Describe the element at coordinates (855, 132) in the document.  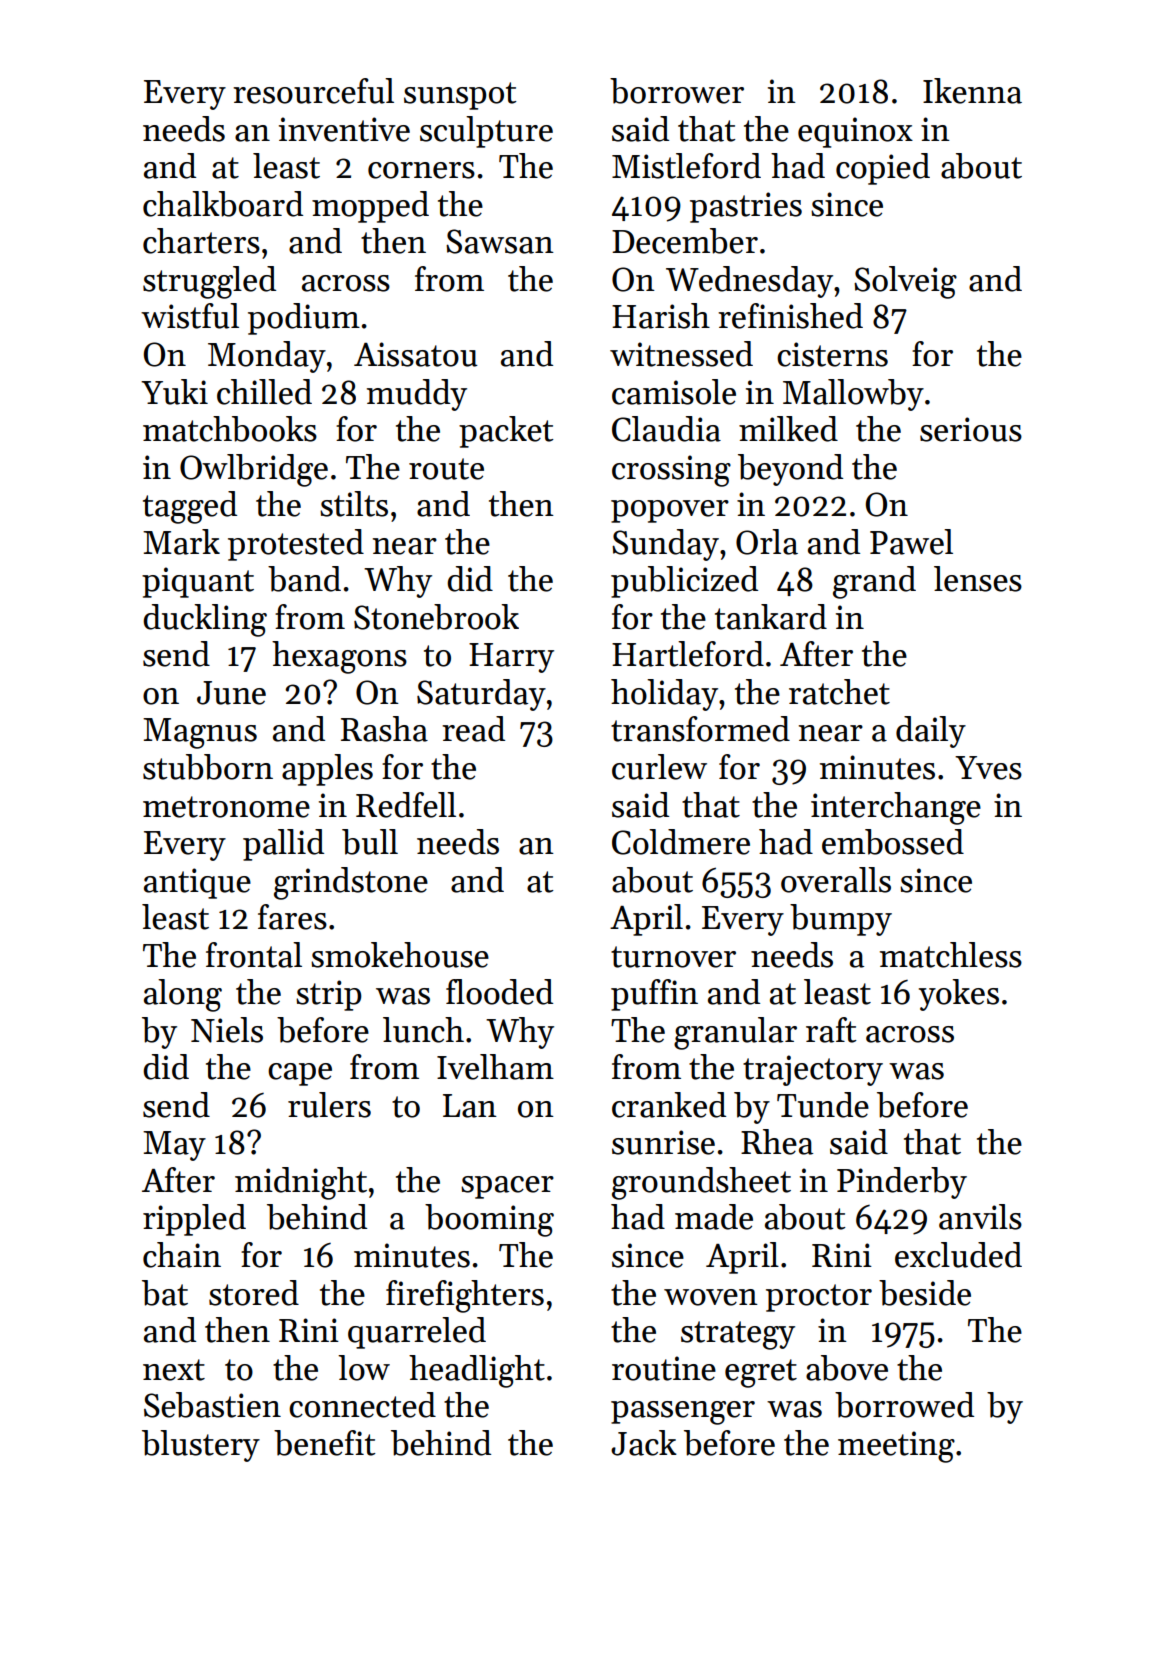
I see `equinox` at that location.
